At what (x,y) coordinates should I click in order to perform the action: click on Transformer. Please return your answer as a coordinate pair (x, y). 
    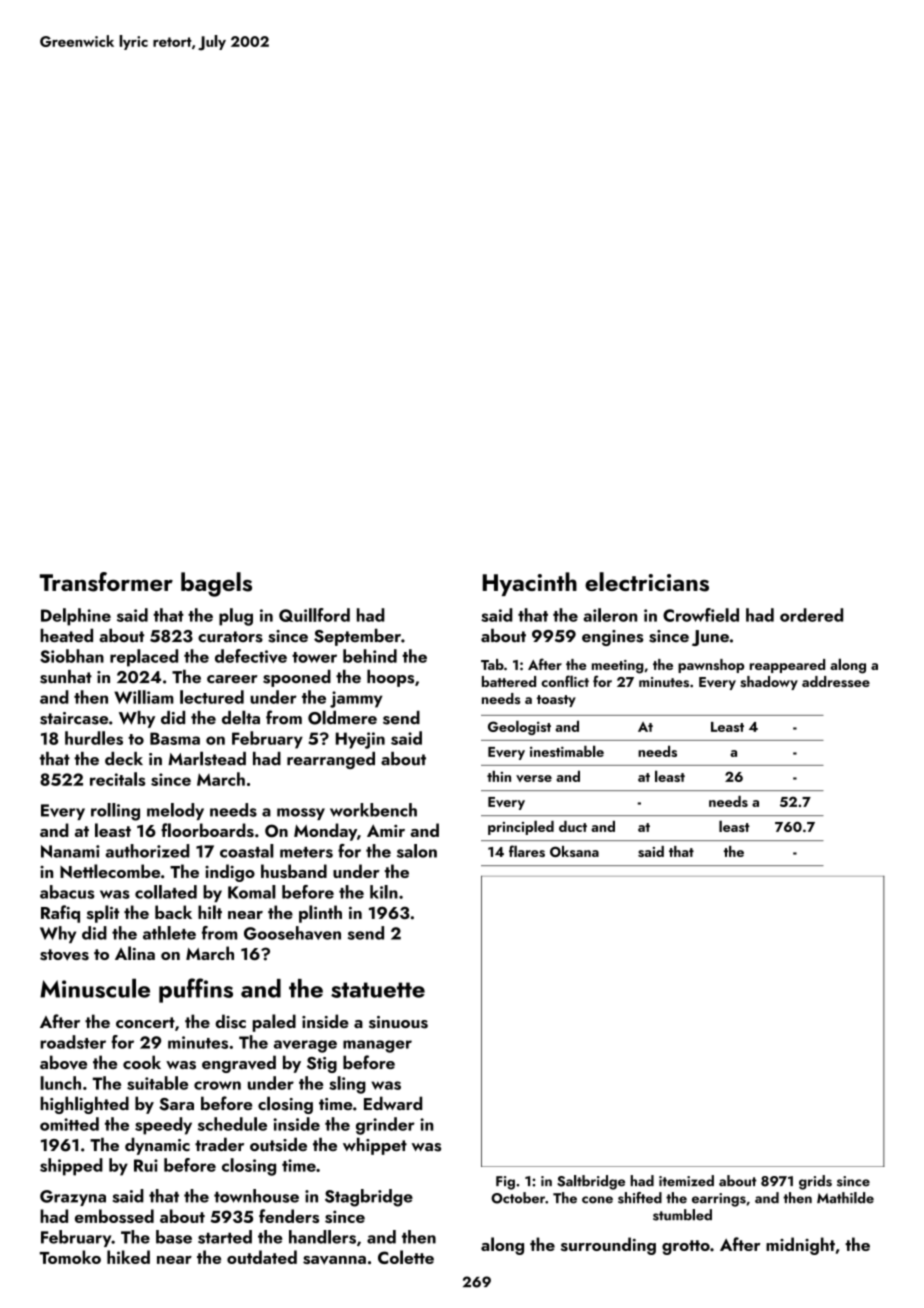
    Looking at the image, I should click on (106, 582).
